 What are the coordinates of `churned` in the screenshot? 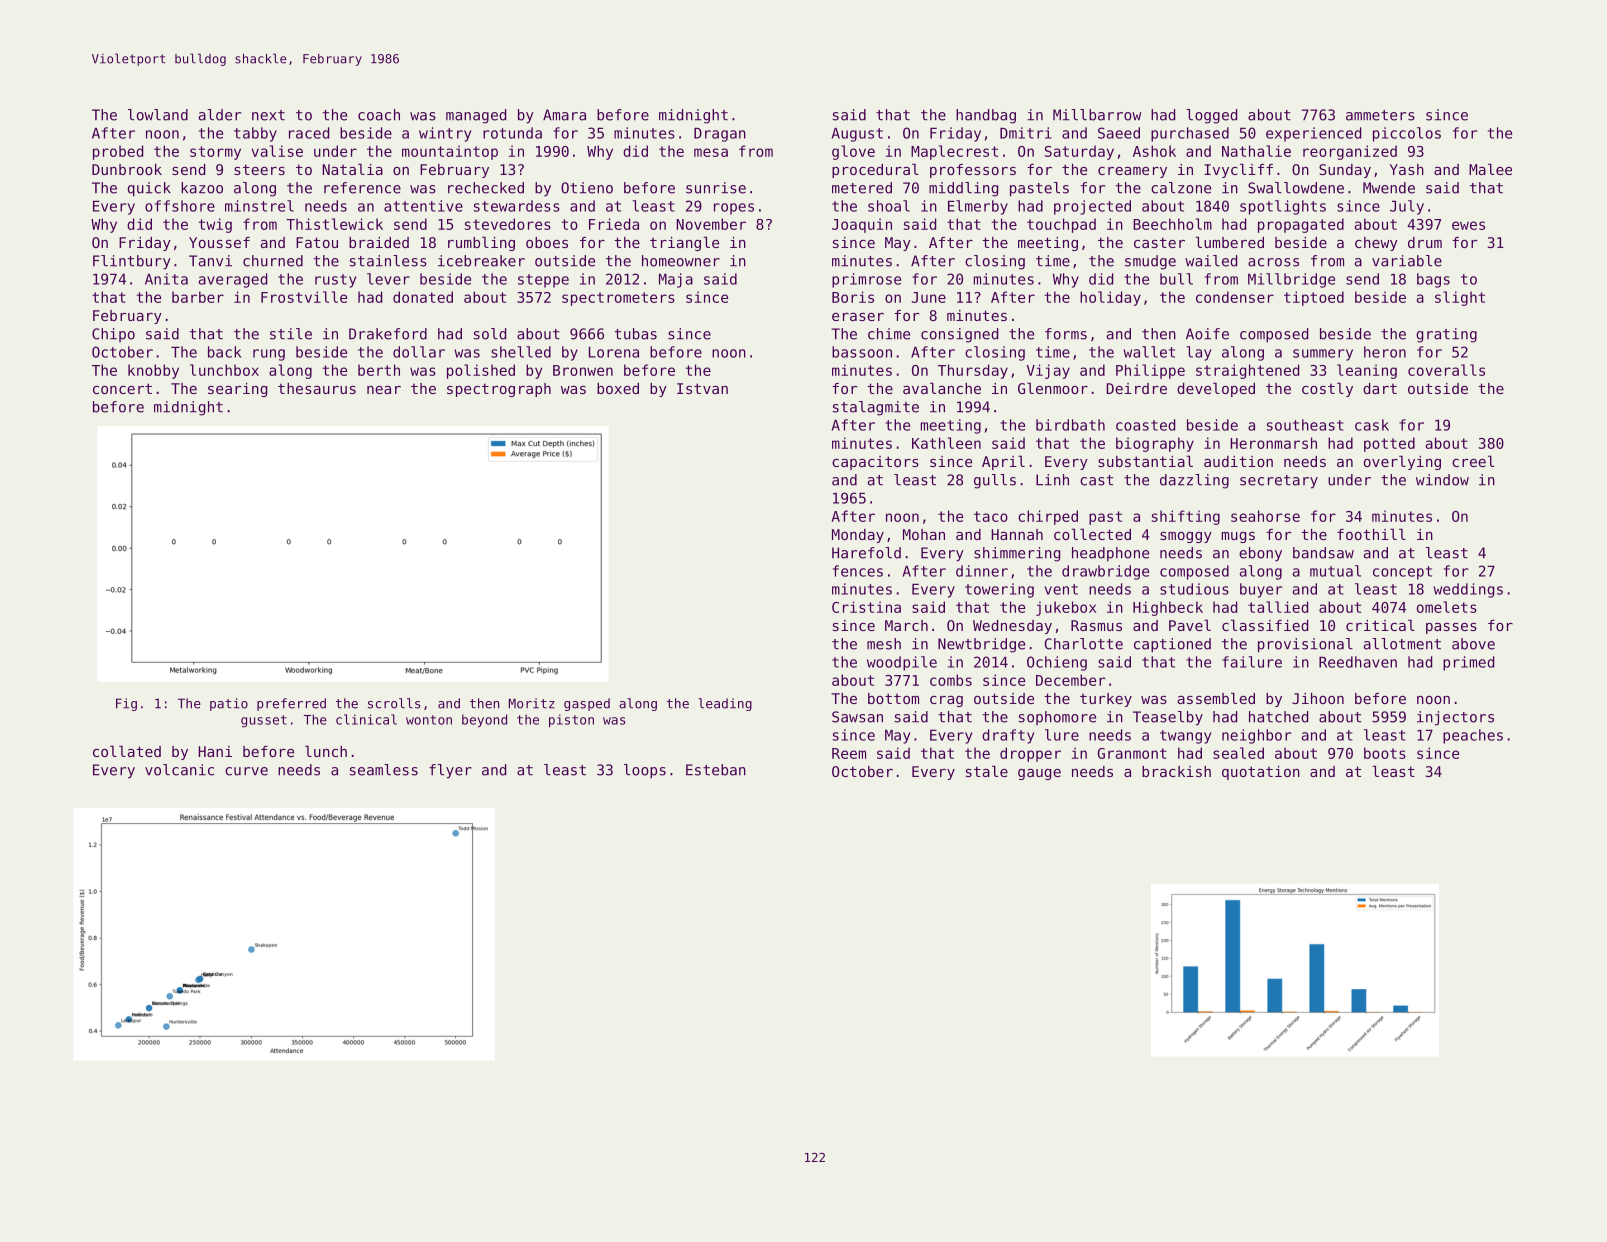 It's located at (273, 261).
